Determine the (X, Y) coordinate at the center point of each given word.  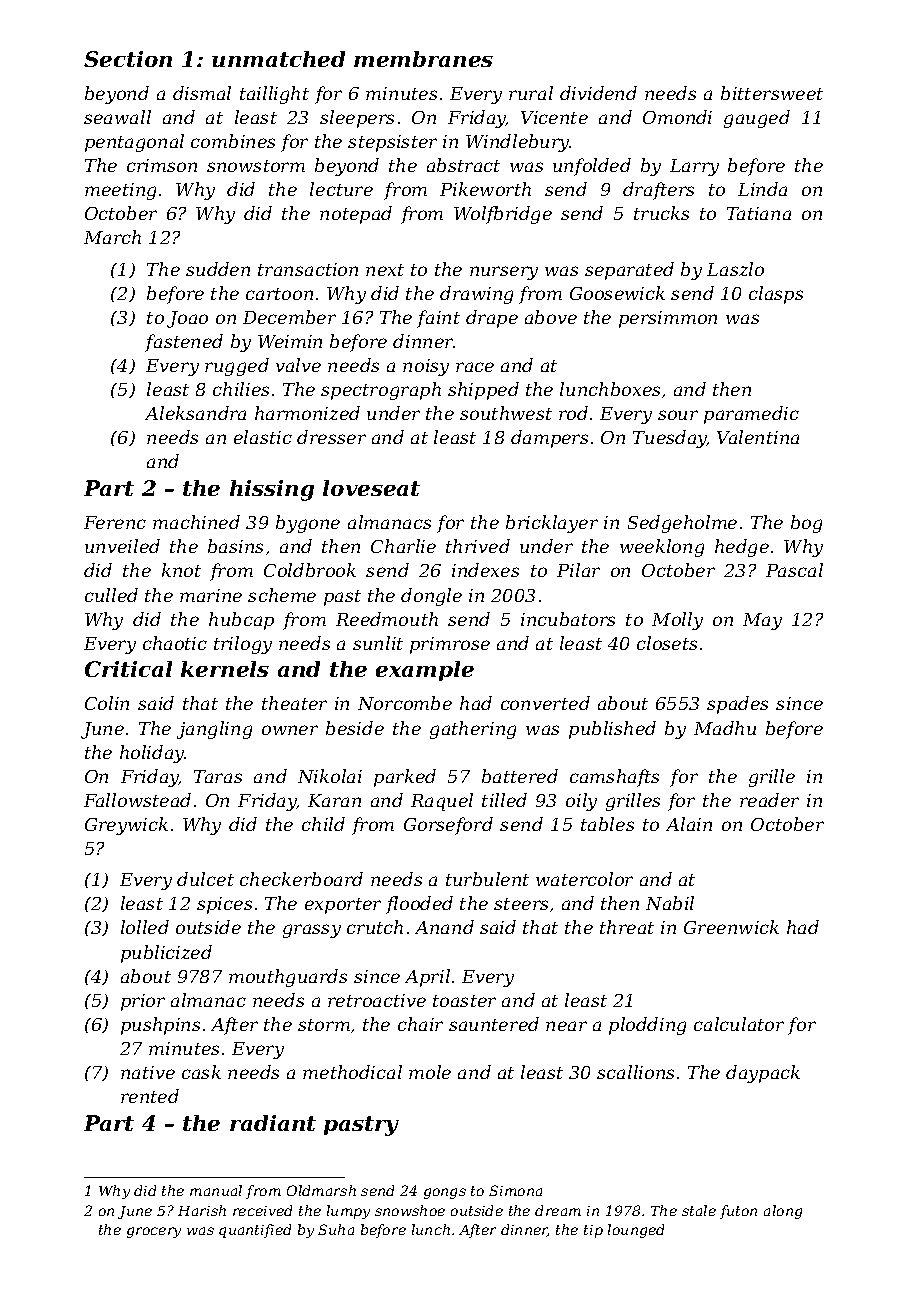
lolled (145, 927)
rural (531, 93)
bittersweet (772, 93)
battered (520, 776)
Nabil (670, 903)
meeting (120, 191)
